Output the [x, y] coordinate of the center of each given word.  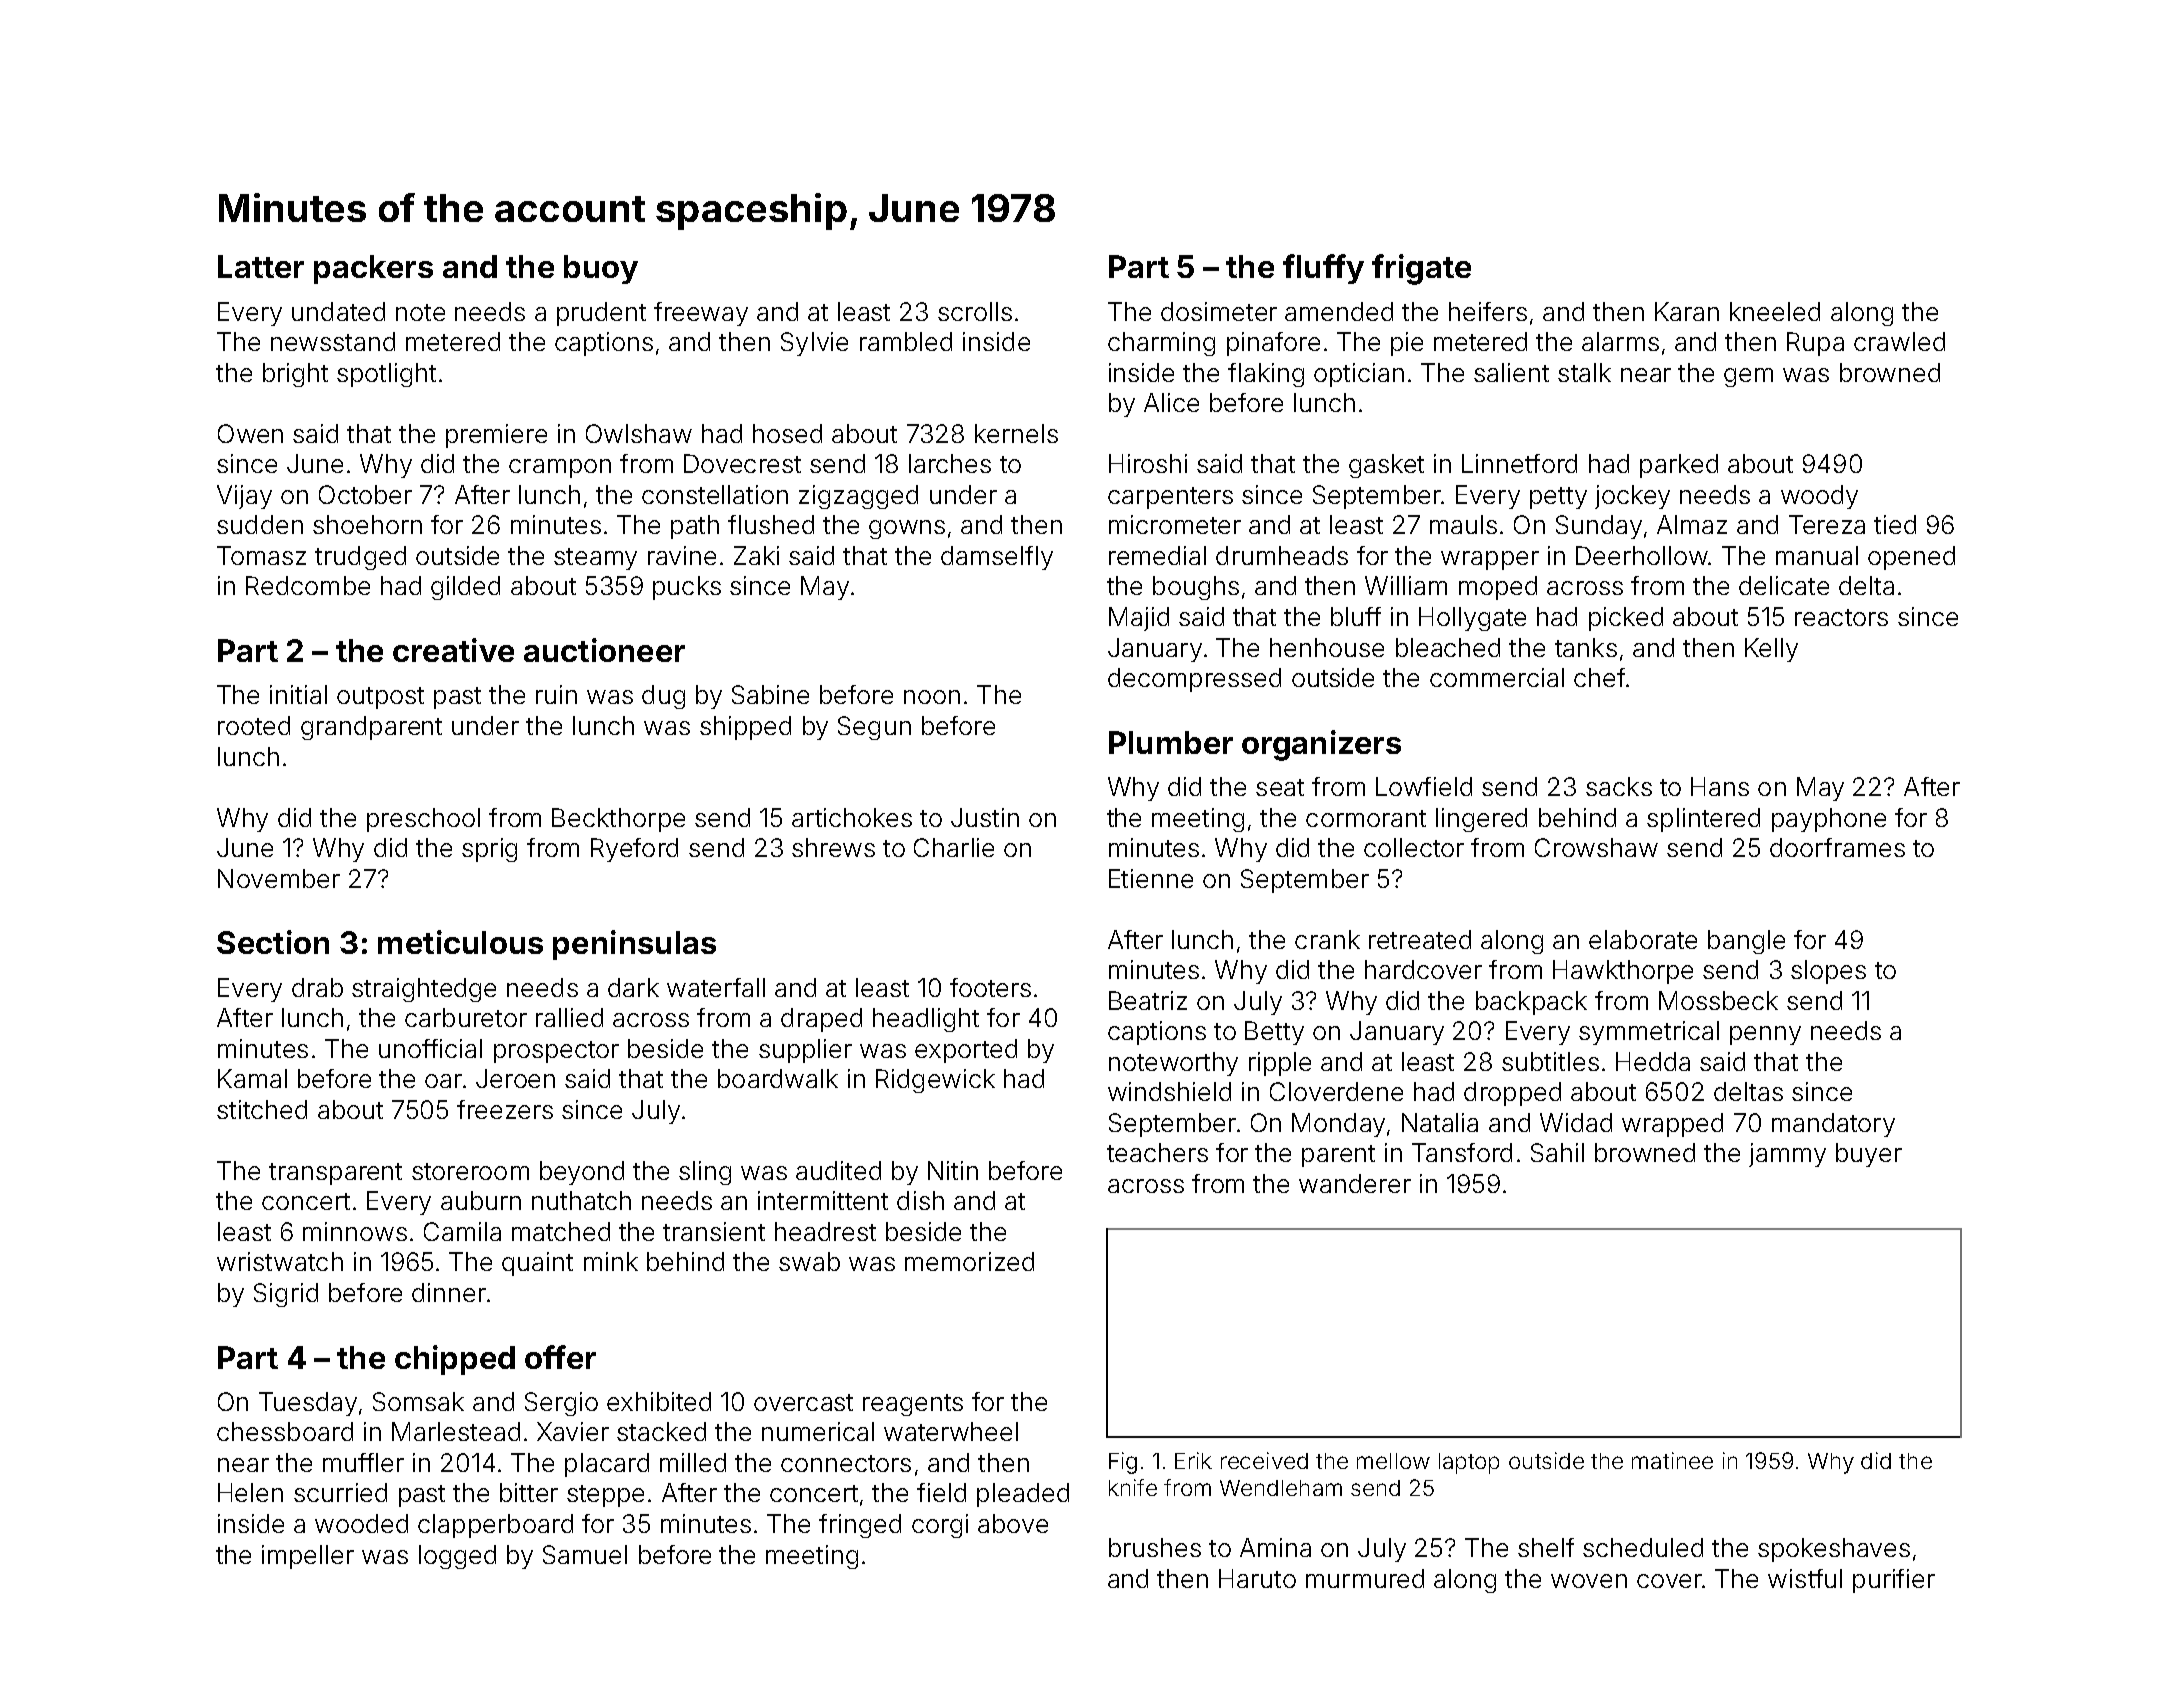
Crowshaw [1596, 847]
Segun [874, 728]
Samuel [585, 1554]
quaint [537, 1264]
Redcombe [308, 585]
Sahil [1557, 1152]
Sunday [1599, 527]
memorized [969, 1261]
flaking [1266, 375]
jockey [1632, 497]
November [279, 878]
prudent [601, 314]
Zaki [756, 555]
